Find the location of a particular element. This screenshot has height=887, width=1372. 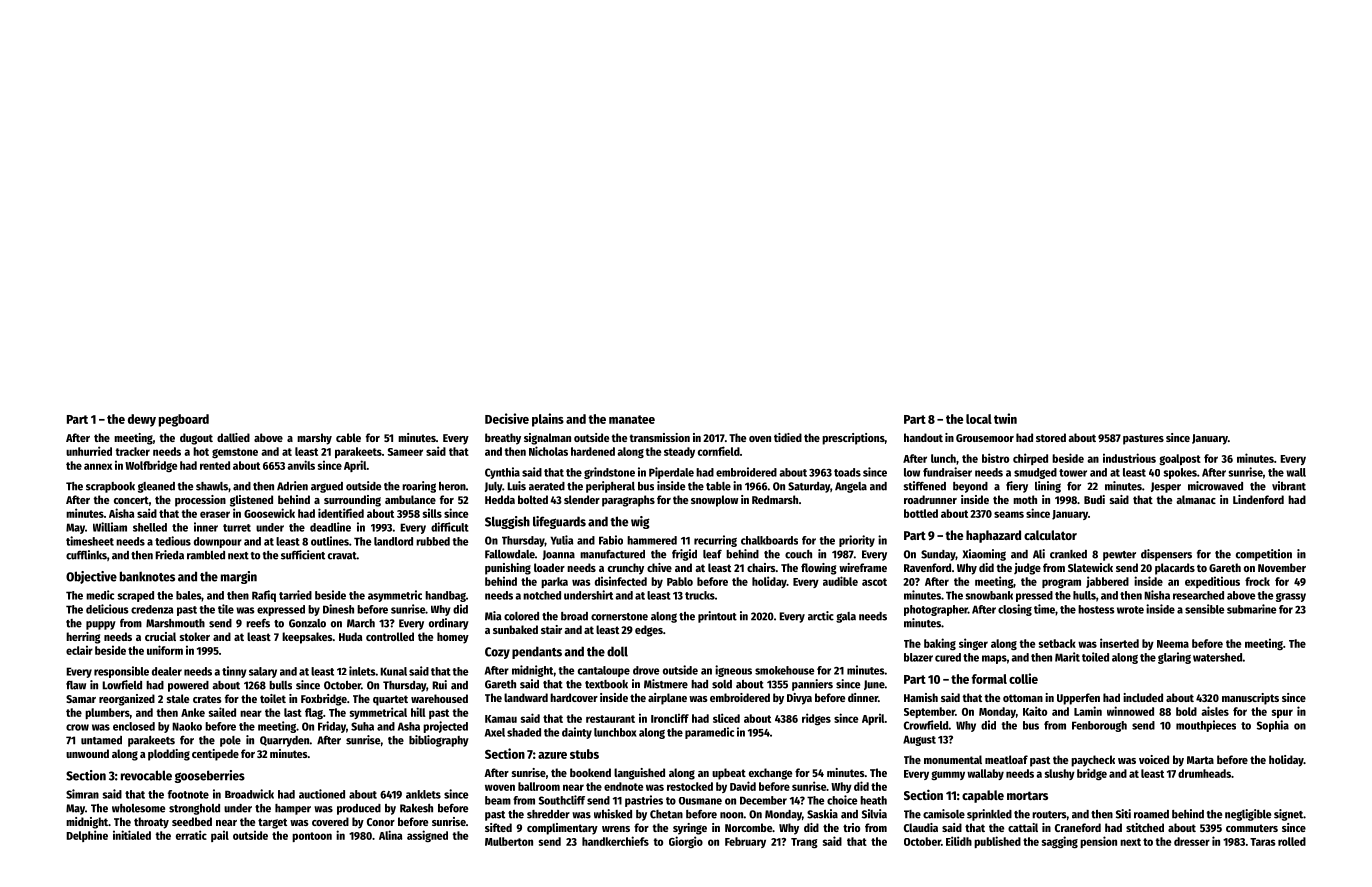

grindstone is located at coordinates (609, 473).
